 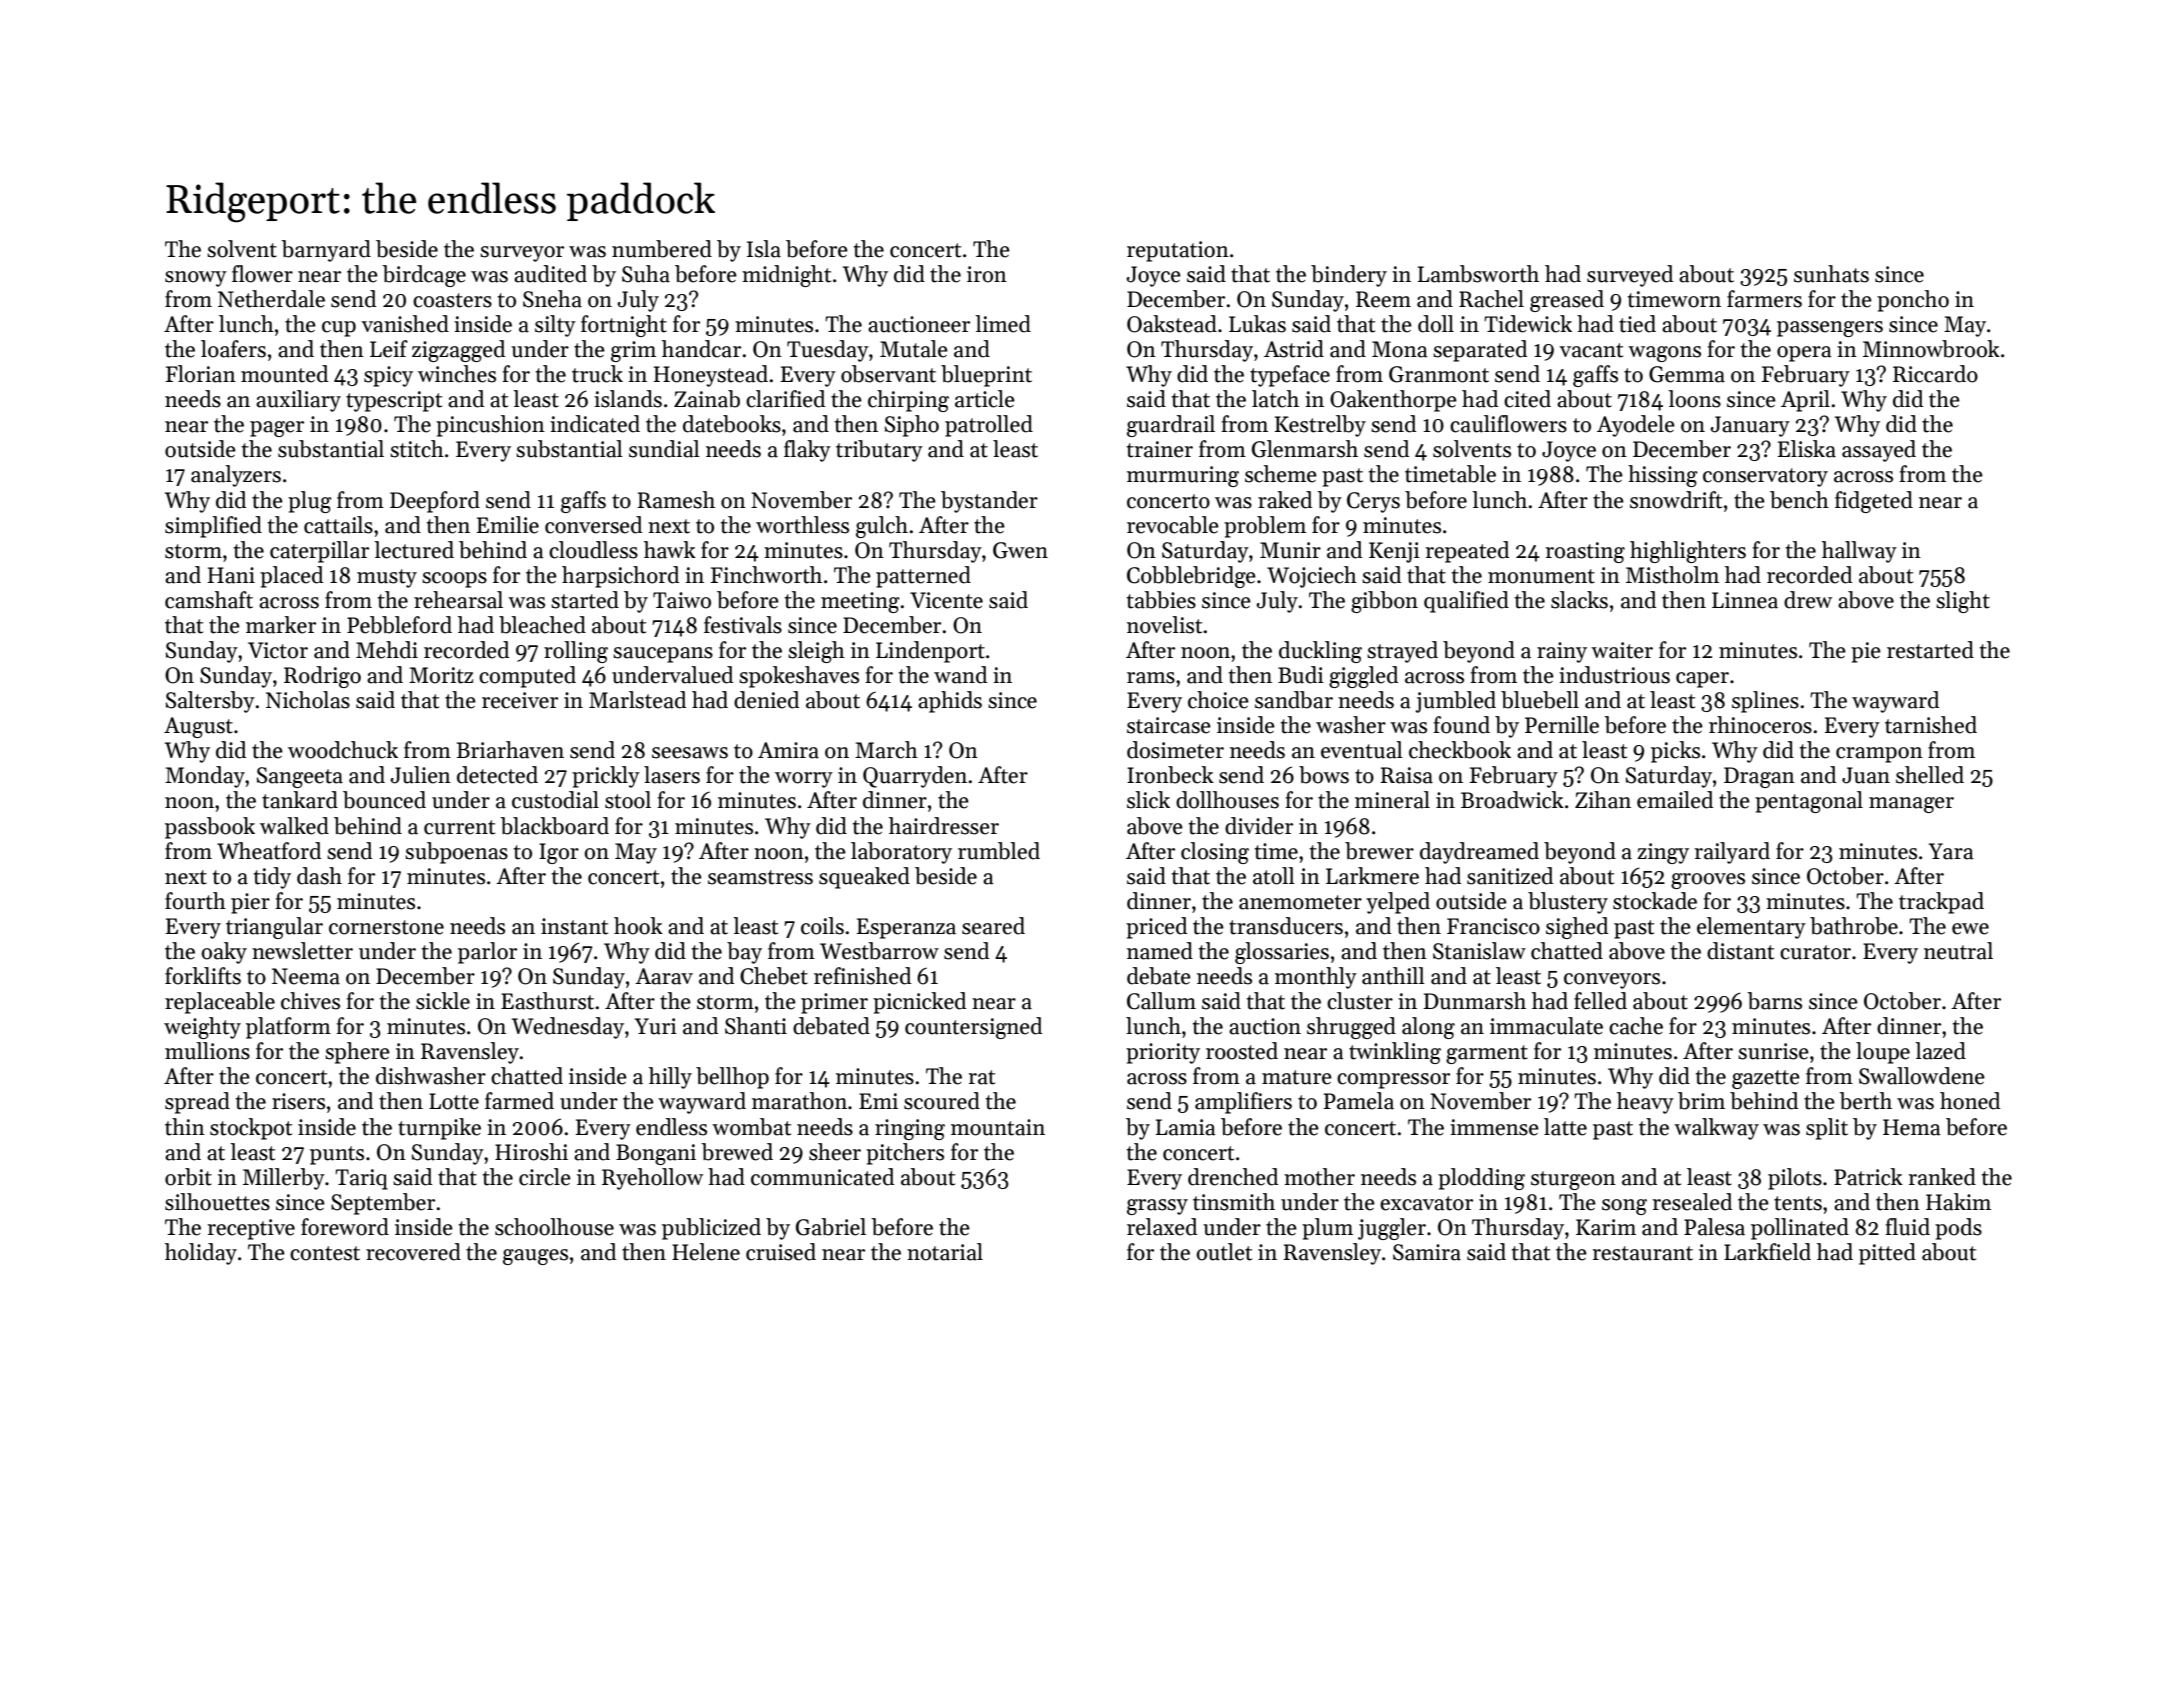 I want to click on marker, so click(x=281, y=625).
